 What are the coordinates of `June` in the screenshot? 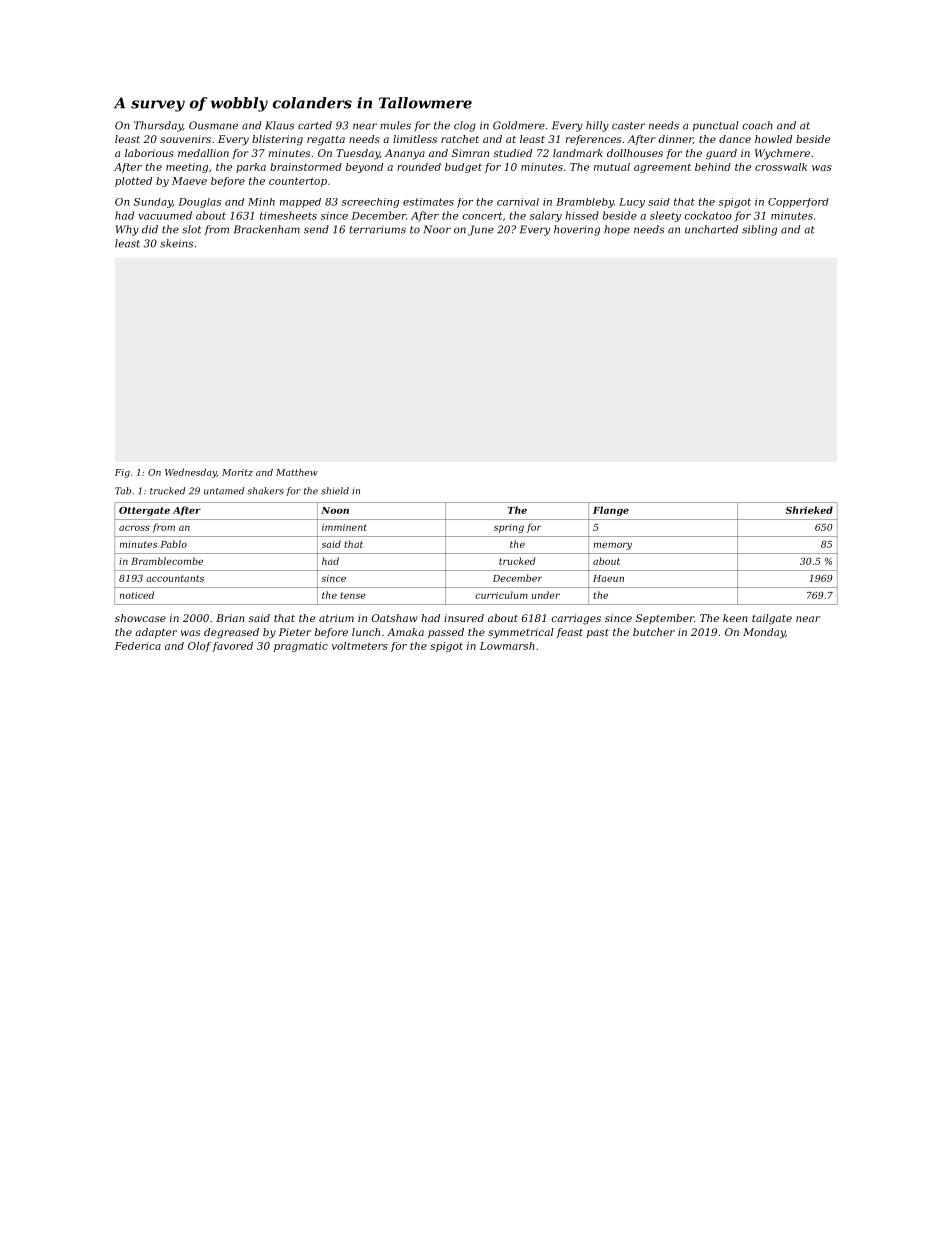 It's located at (481, 230).
